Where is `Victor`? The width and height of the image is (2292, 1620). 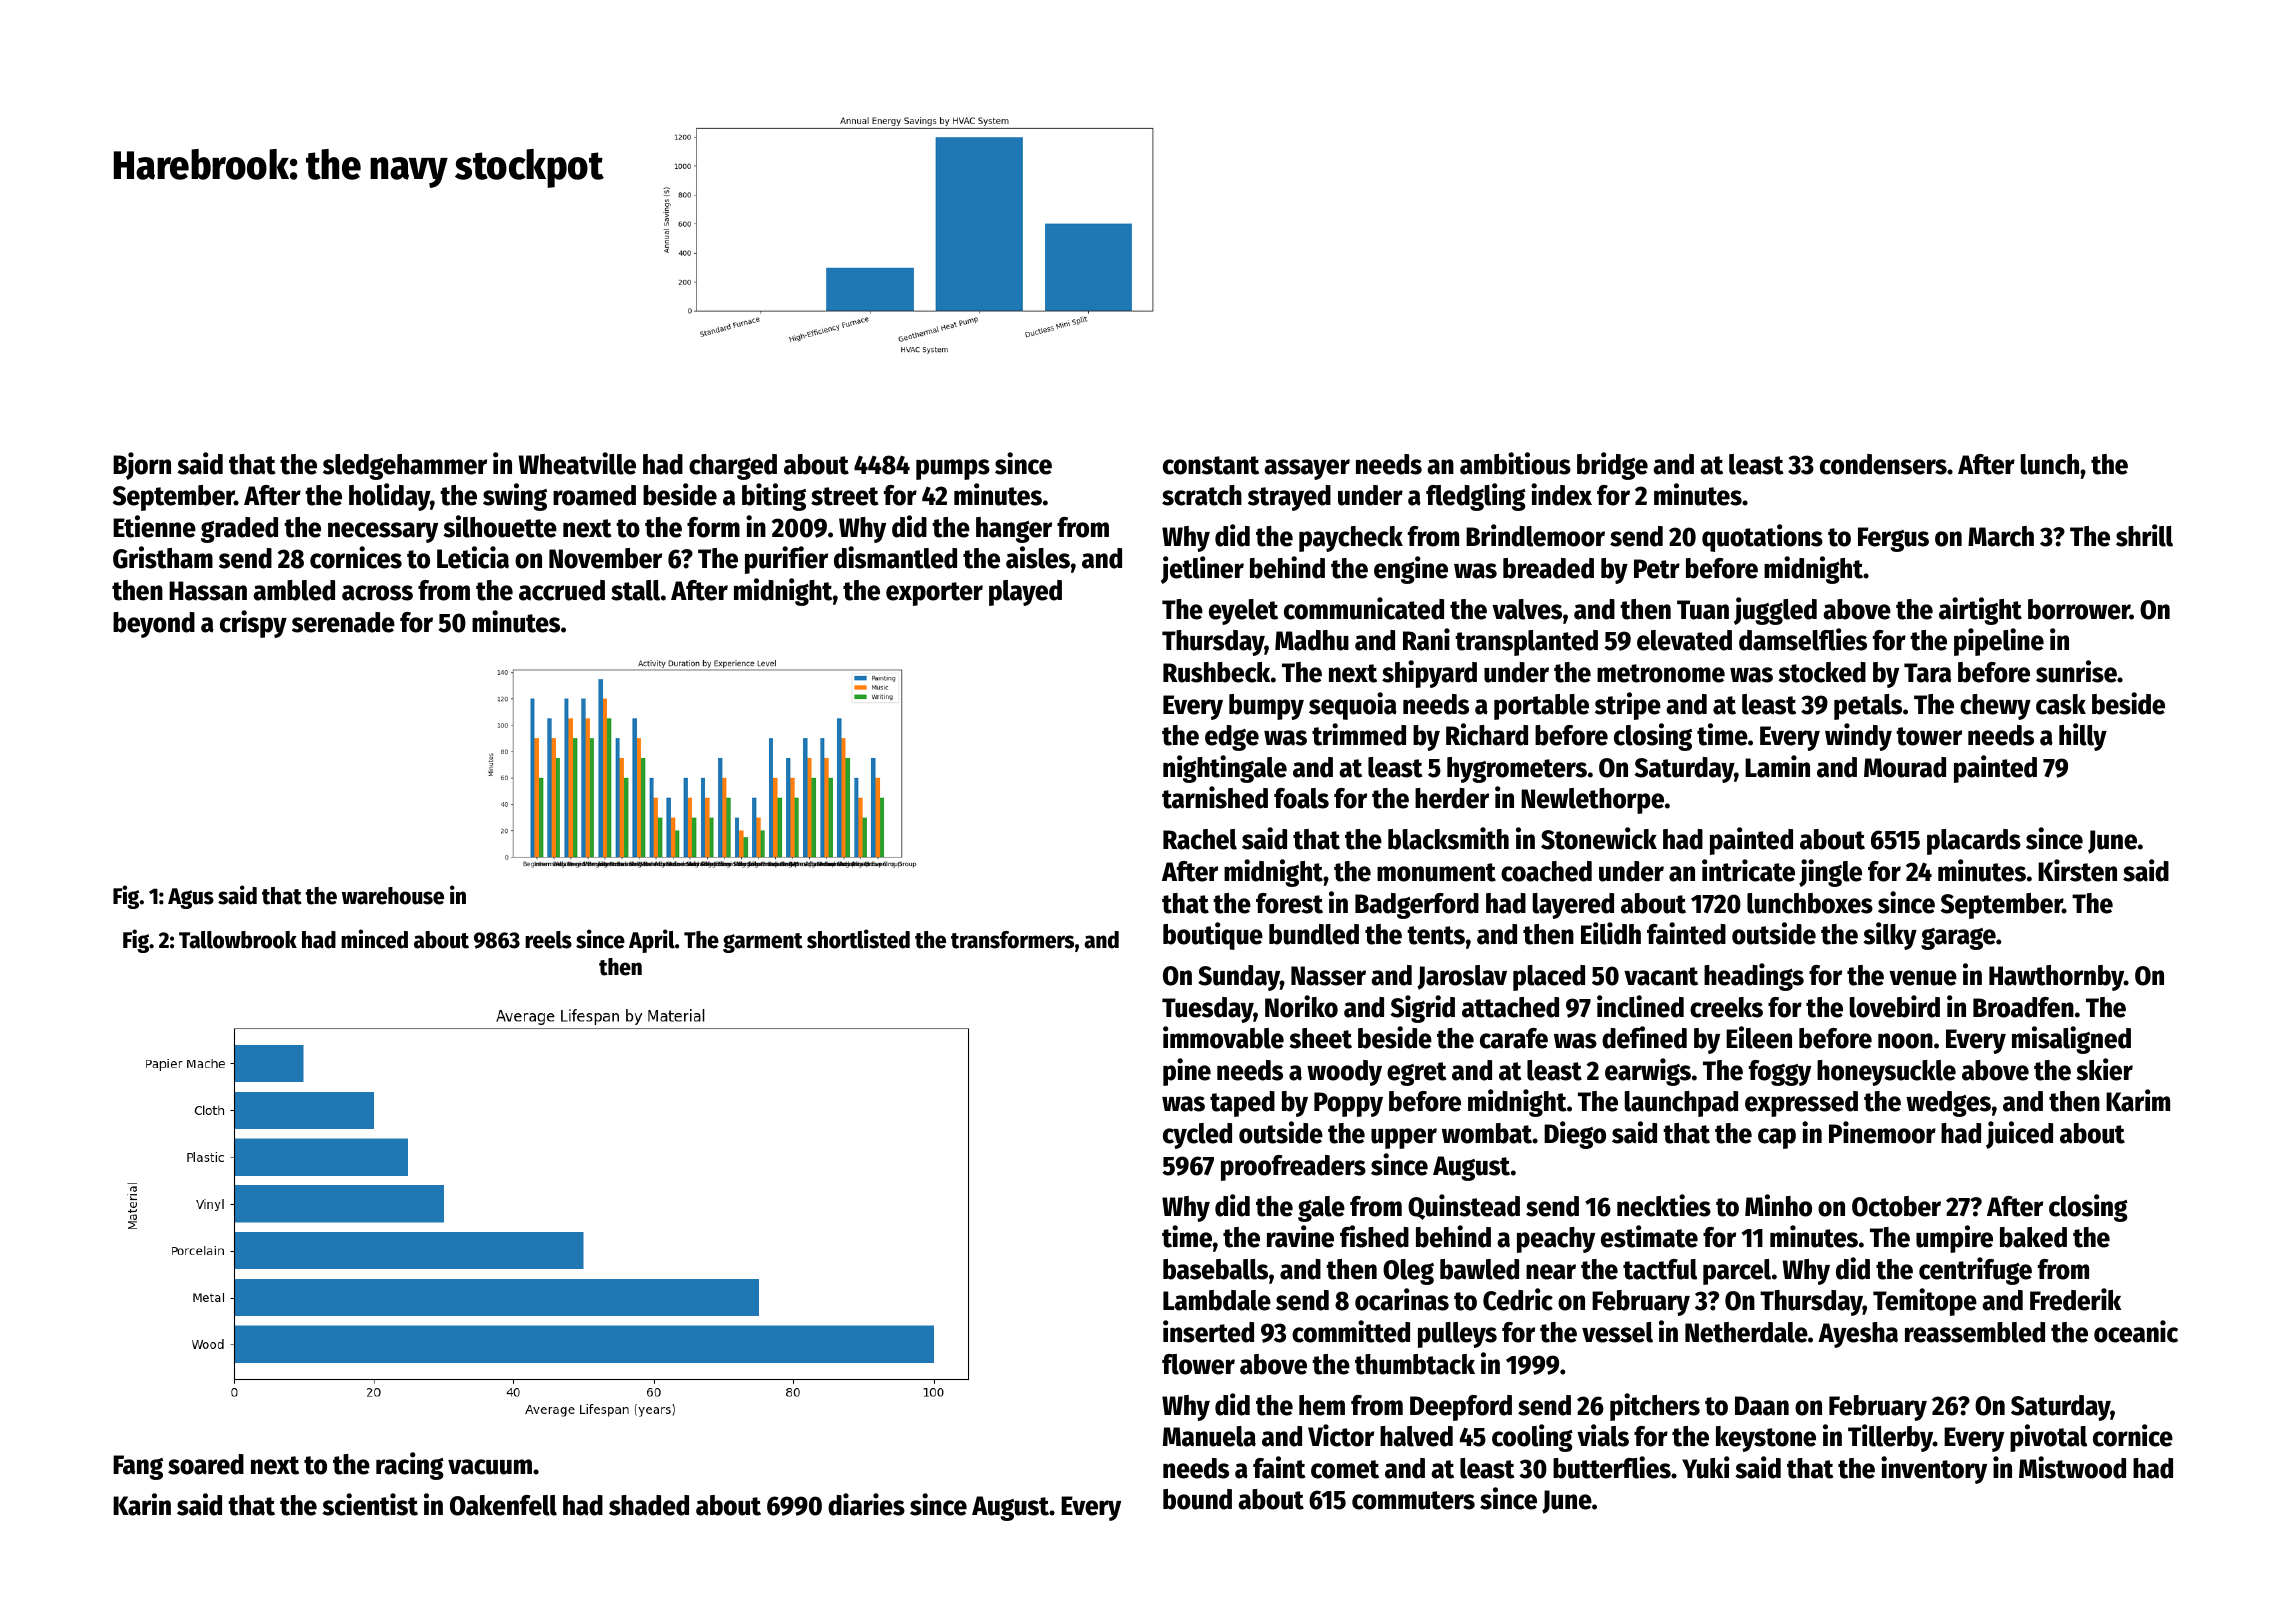 Victor is located at coordinates (1341, 1435).
